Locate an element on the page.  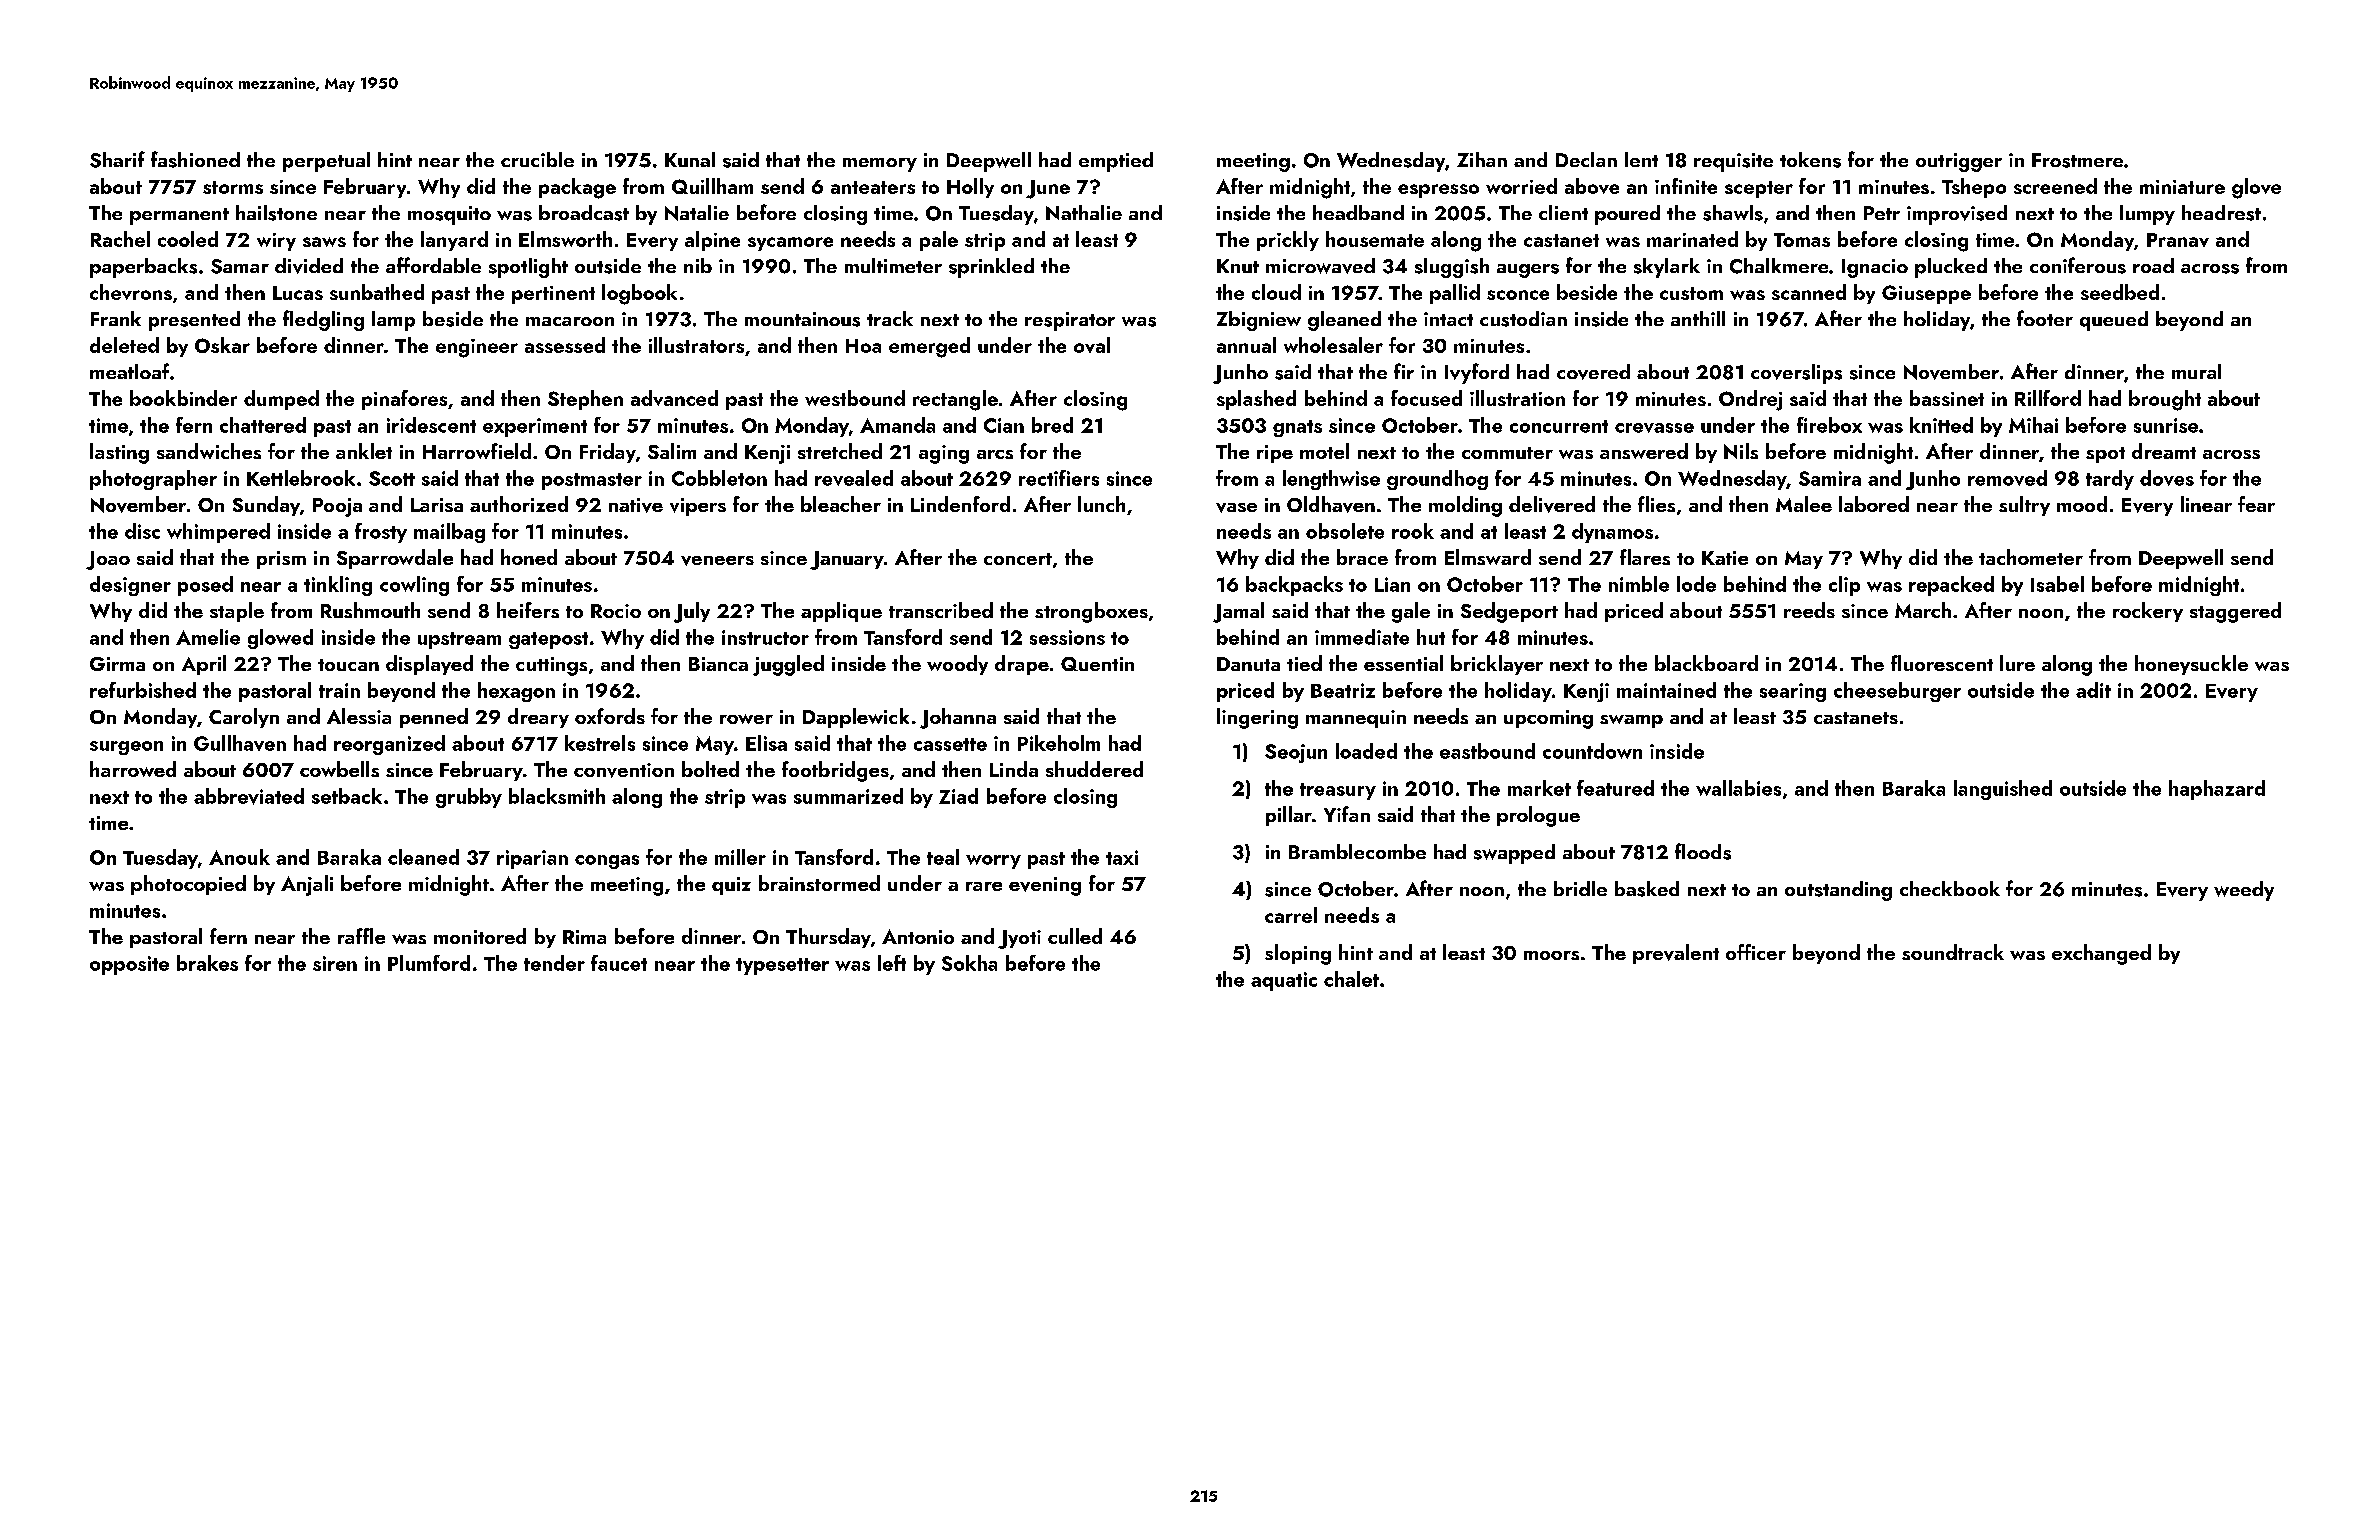
Danuta is located at coordinates (1248, 664).
